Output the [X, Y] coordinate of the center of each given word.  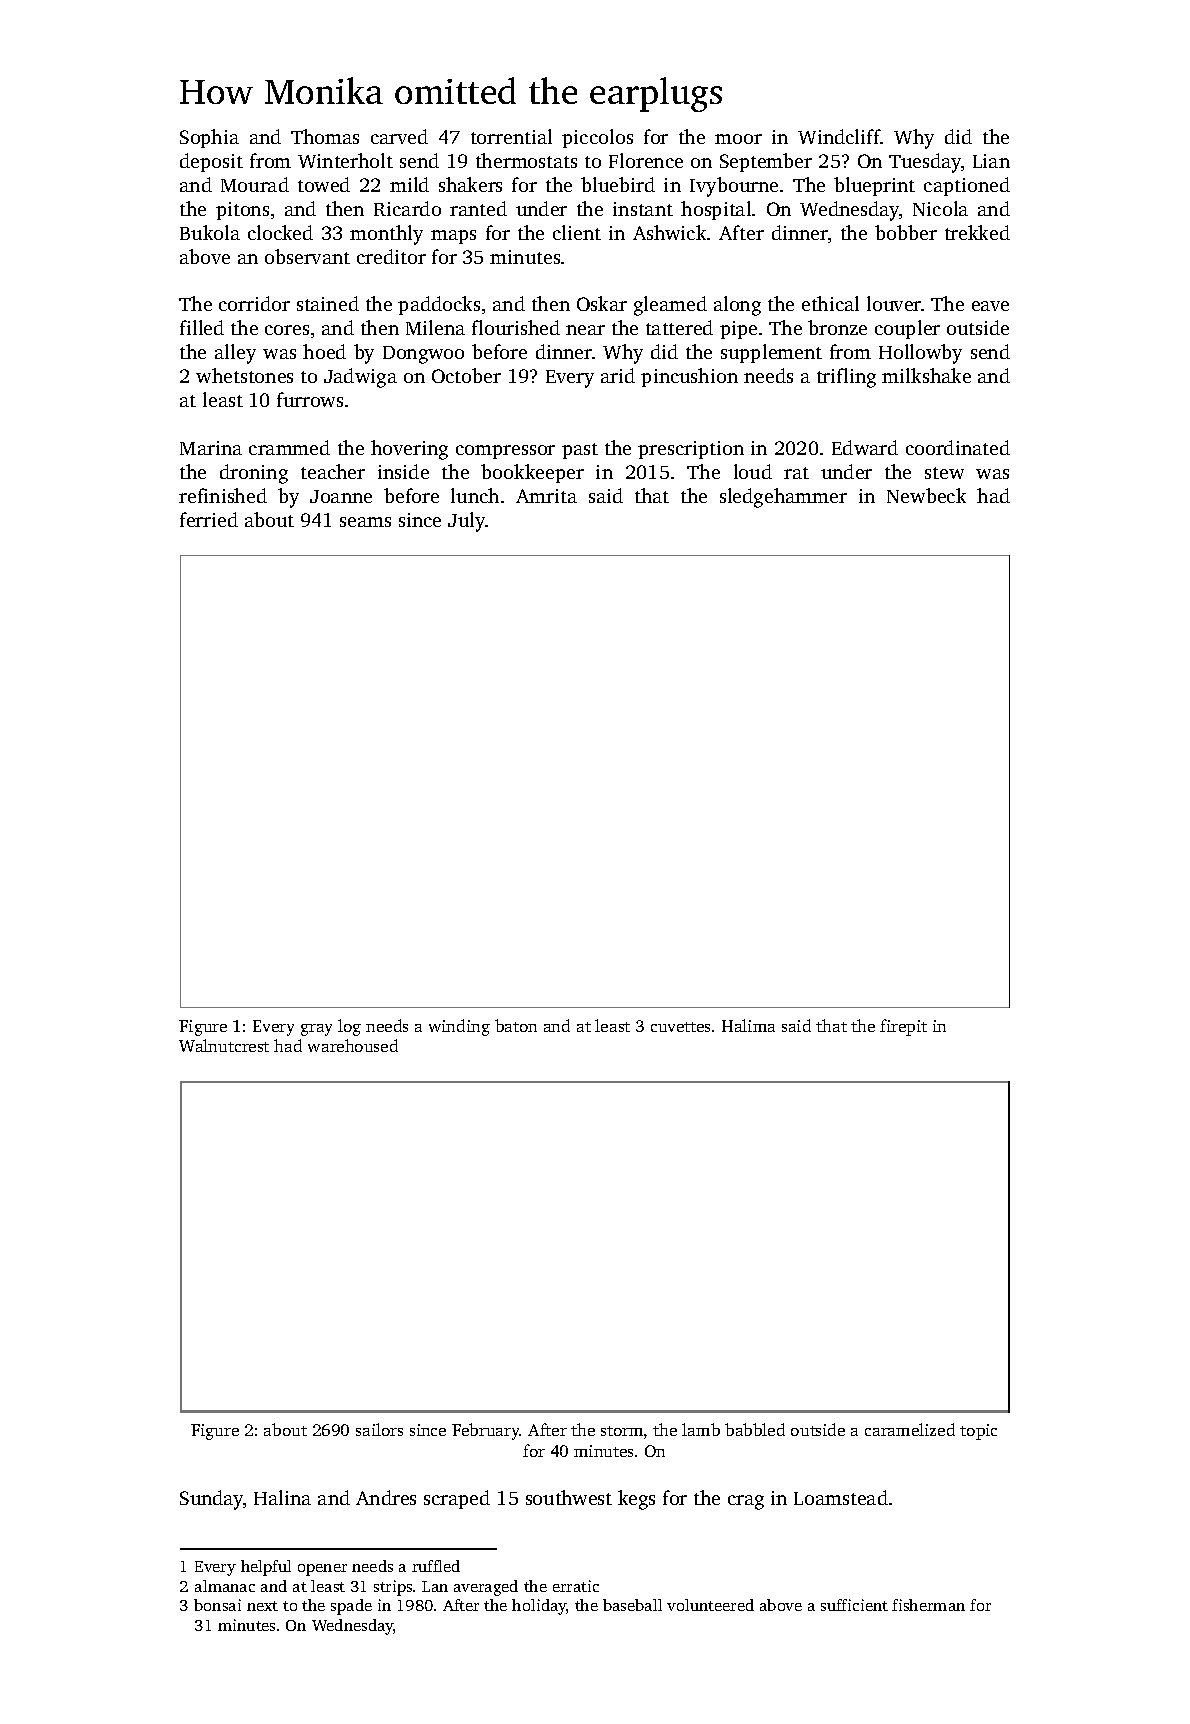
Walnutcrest [224, 1045]
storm [622, 1431]
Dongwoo [423, 355]
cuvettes [680, 1027]
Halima [748, 1025]
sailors [379, 1429]
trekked [977, 232]
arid [618, 375]
